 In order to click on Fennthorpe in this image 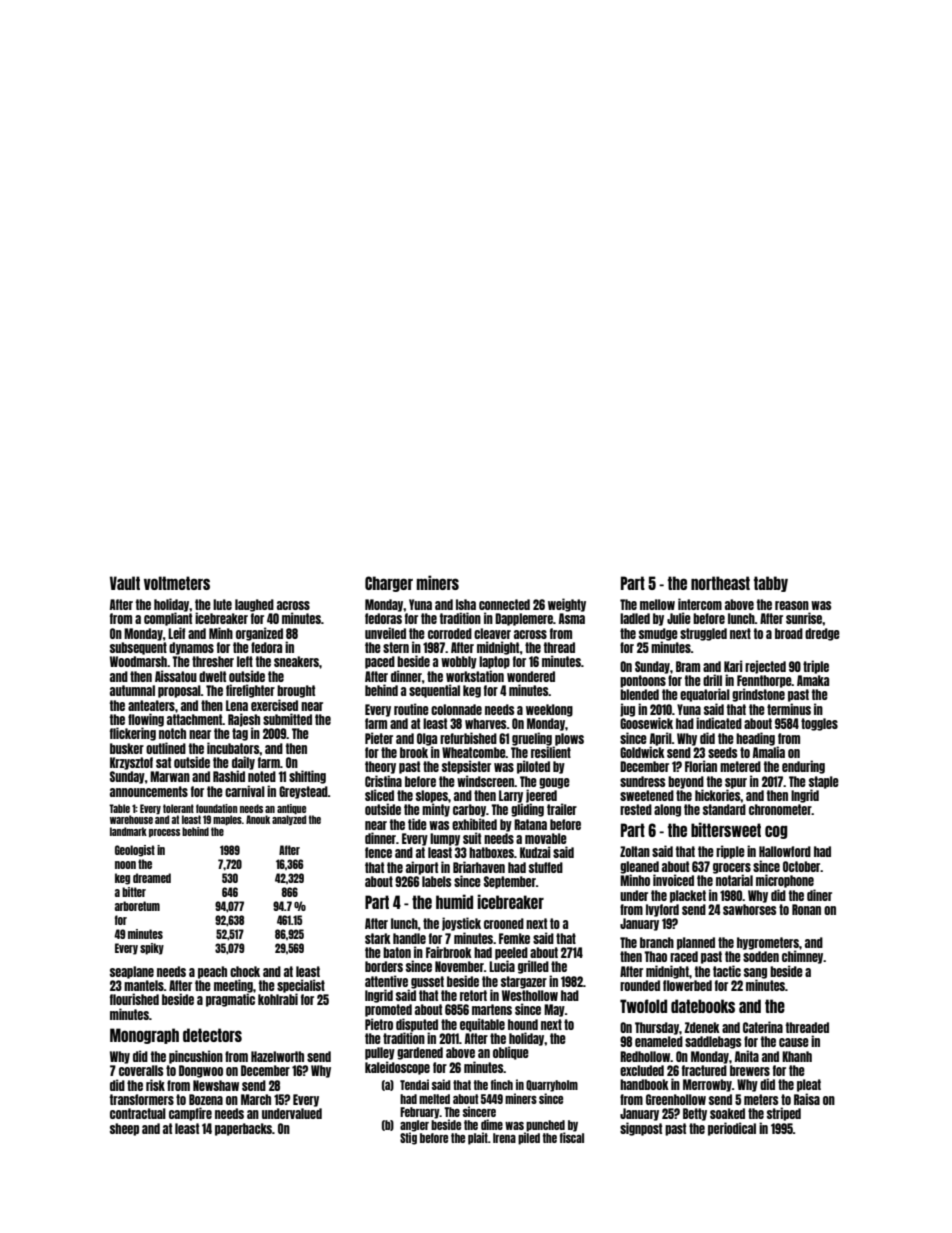, I will do `click(764, 681)`.
